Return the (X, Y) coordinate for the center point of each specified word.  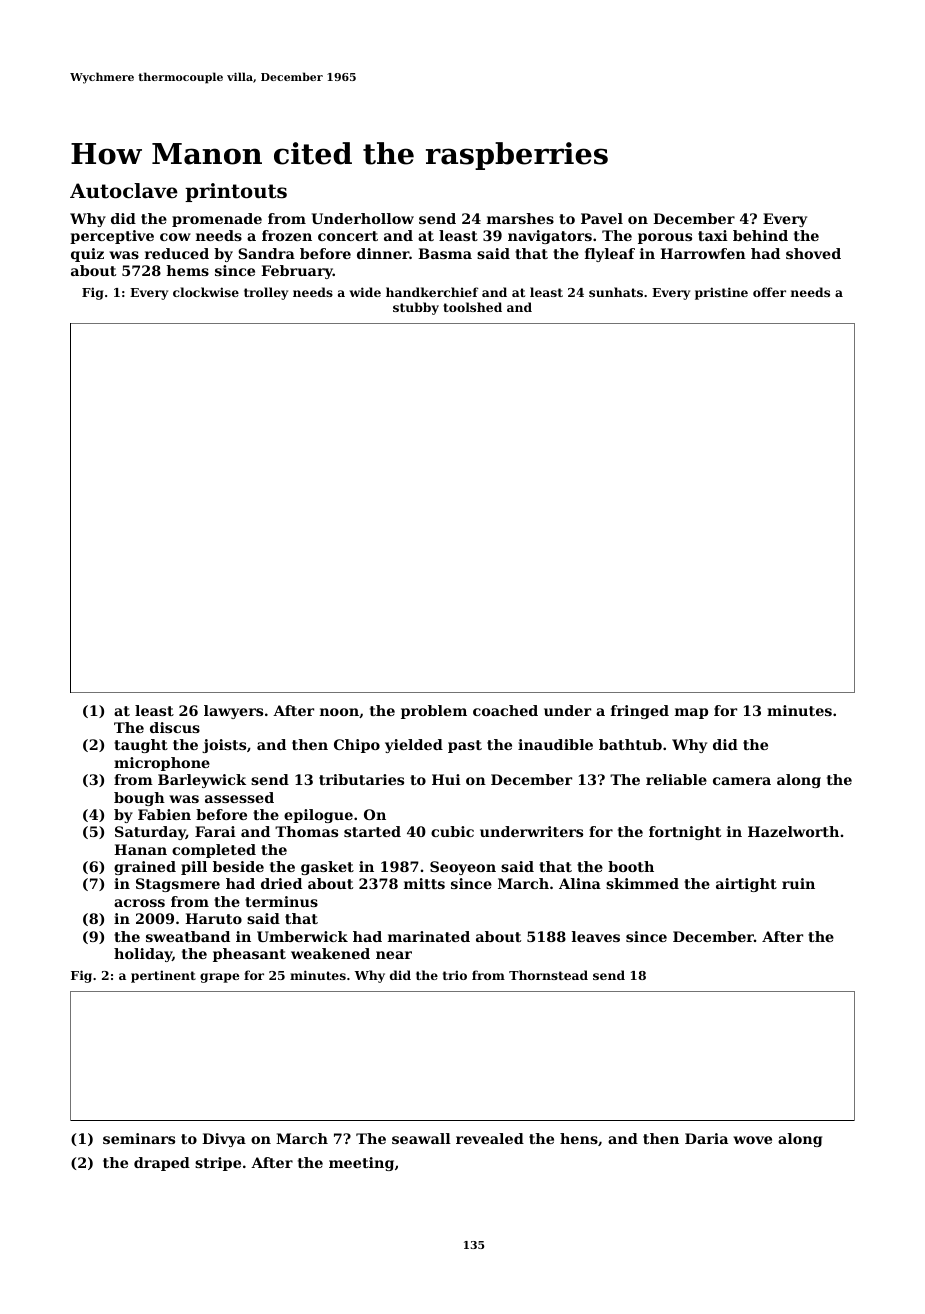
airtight (746, 885)
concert (348, 236)
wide (365, 292)
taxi (713, 235)
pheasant (249, 955)
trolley (266, 293)
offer (769, 292)
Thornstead (548, 975)
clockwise (206, 292)
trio (455, 975)
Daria (706, 1138)
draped (162, 1164)
